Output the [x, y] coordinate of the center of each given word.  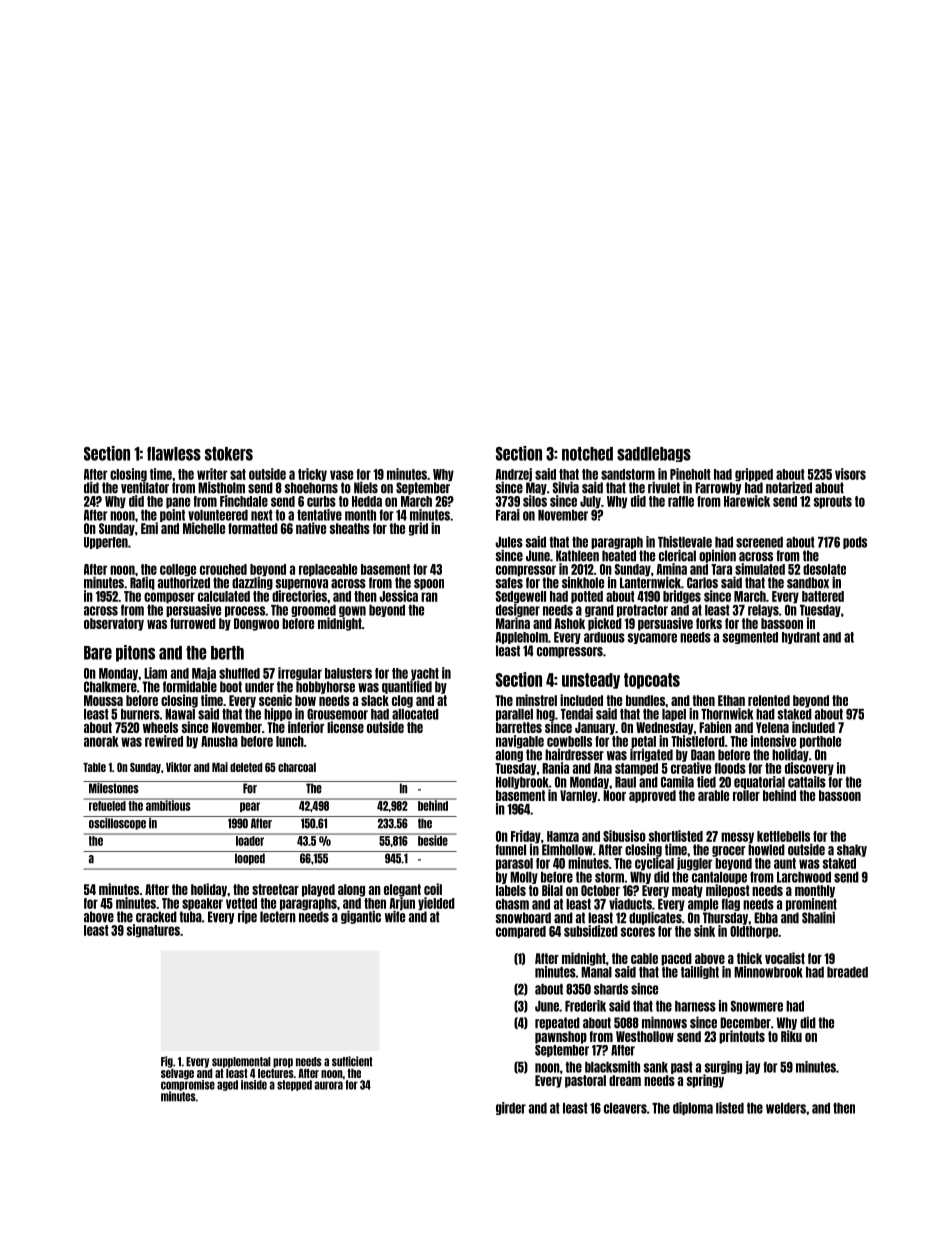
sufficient [352, 1061]
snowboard [523, 918]
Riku [791, 1036]
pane [178, 503]
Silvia [566, 487]
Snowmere [757, 1006]
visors [850, 474]
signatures [153, 931]
